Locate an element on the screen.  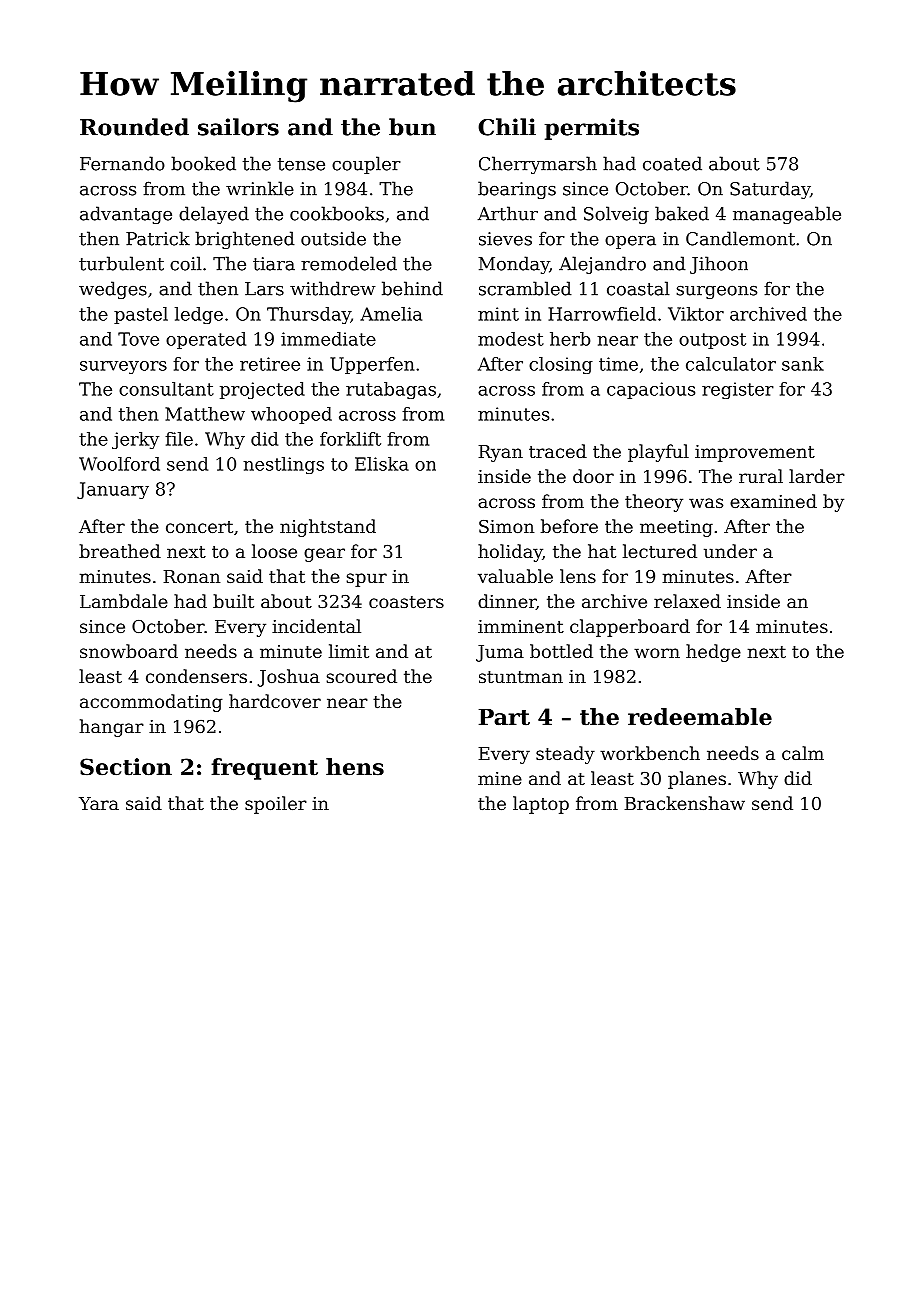
bearings is located at coordinates (517, 190).
